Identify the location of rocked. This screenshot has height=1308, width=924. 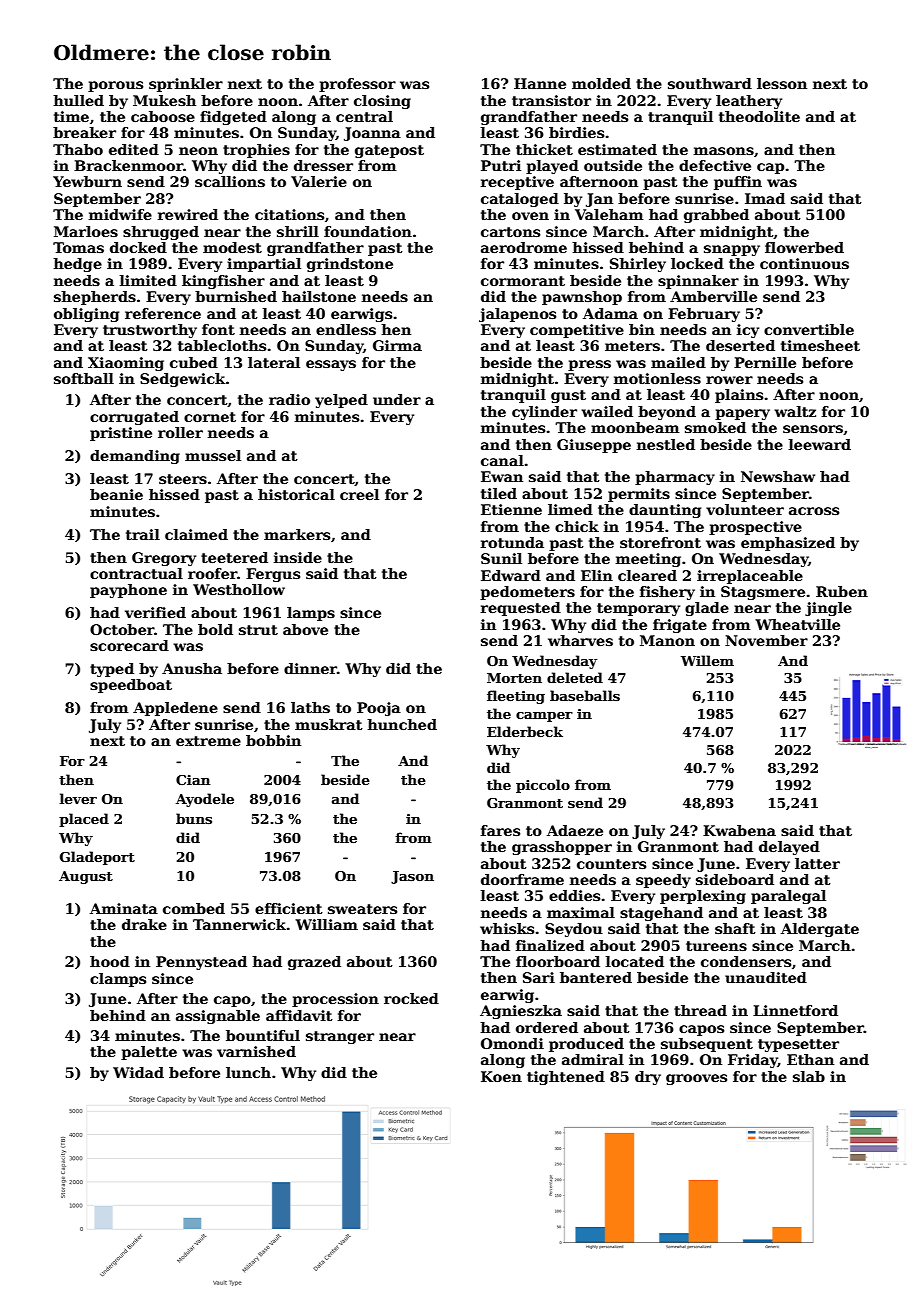
(411, 998).
